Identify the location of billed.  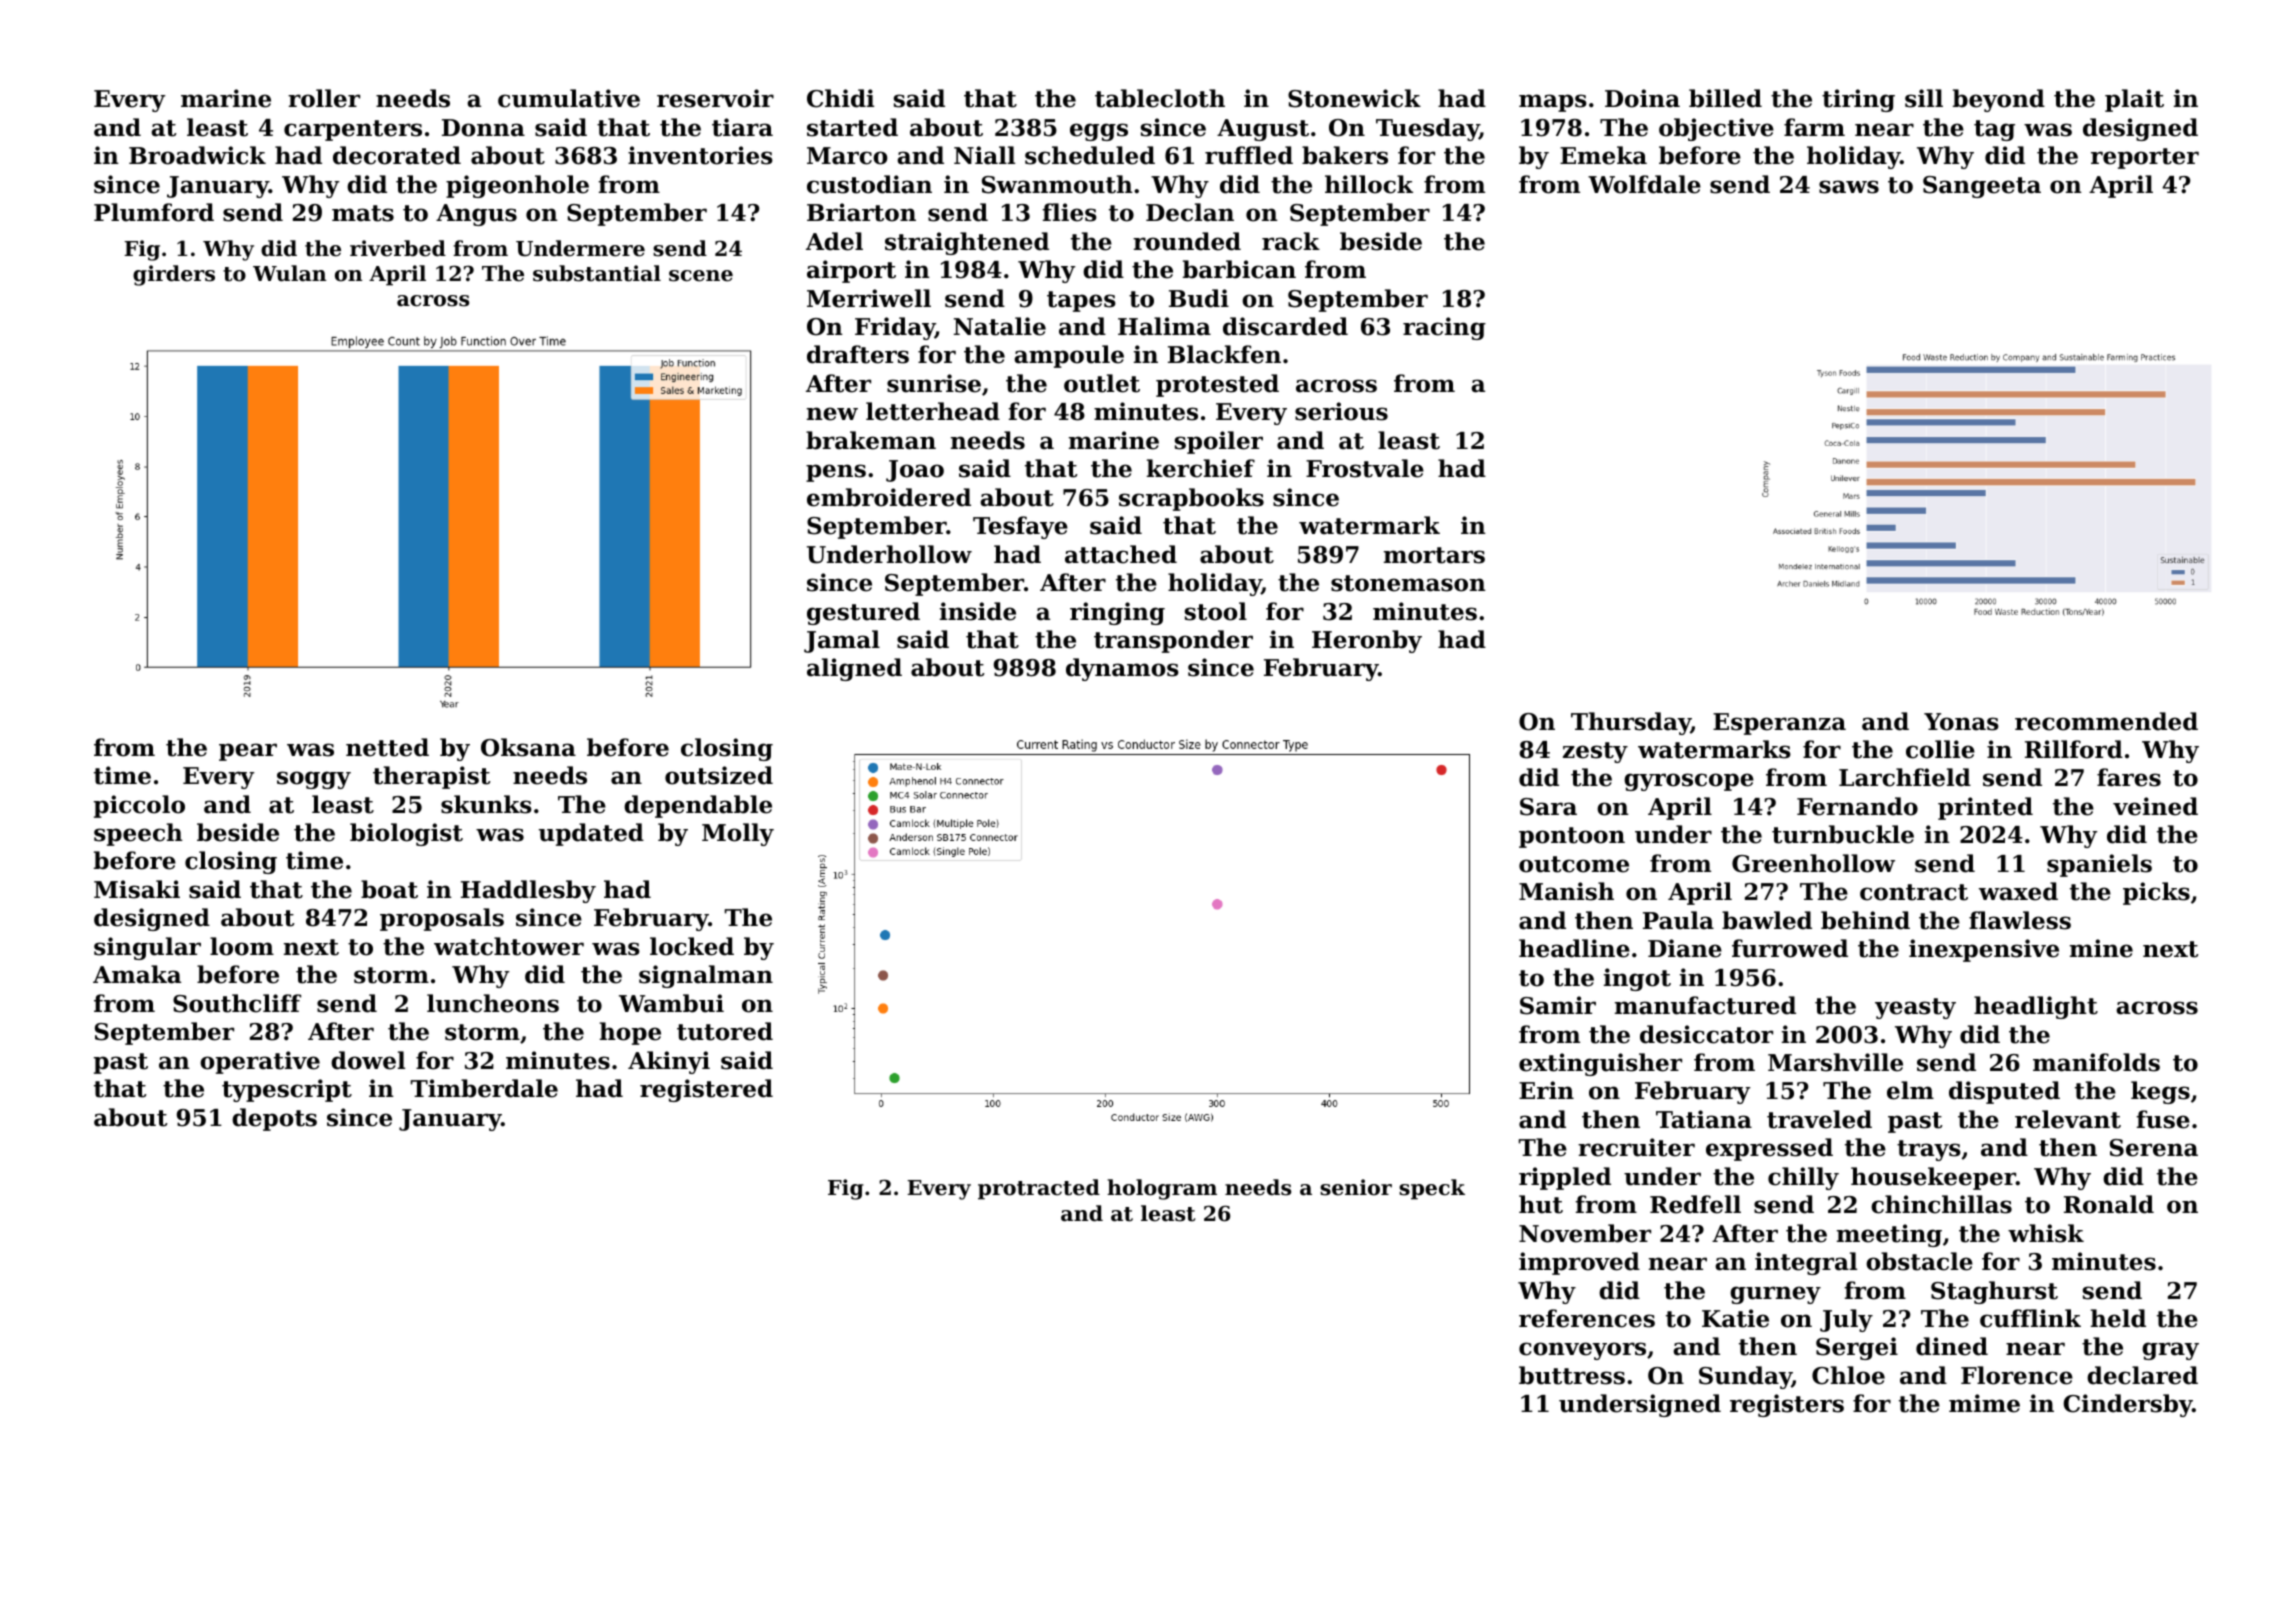
(1725, 98).
